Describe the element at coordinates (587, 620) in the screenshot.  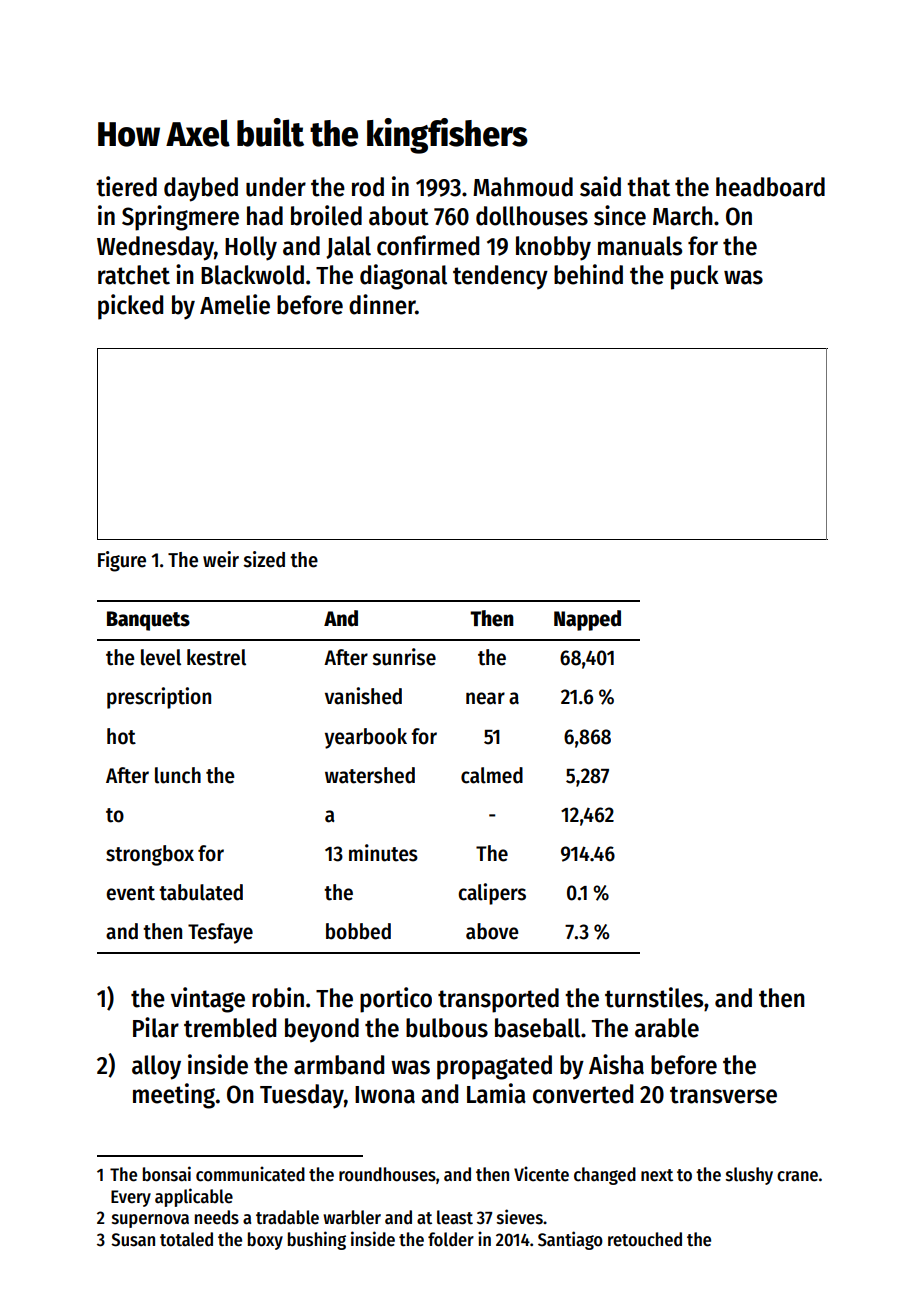
I see `Napped` at that location.
